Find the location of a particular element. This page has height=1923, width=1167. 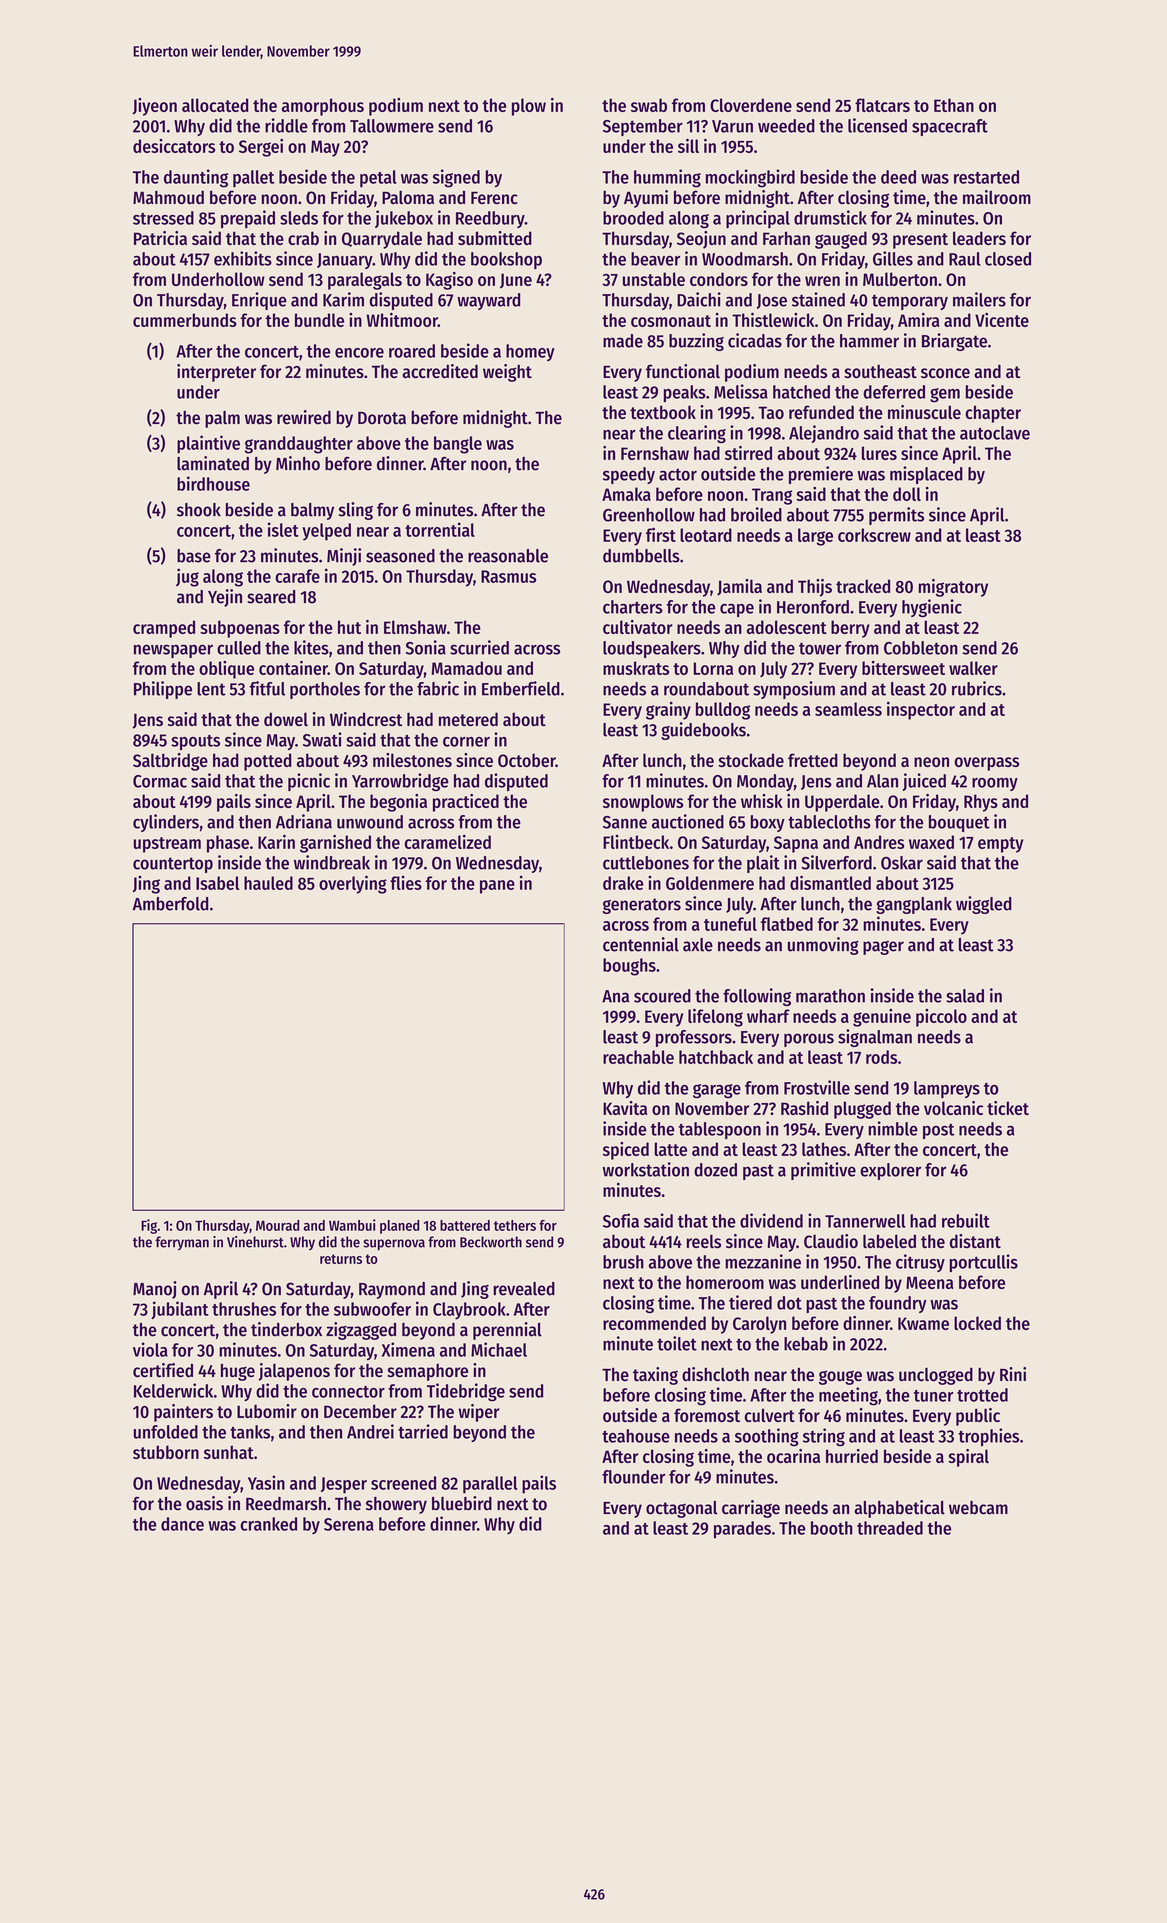

cultivator is located at coordinates (638, 627).
